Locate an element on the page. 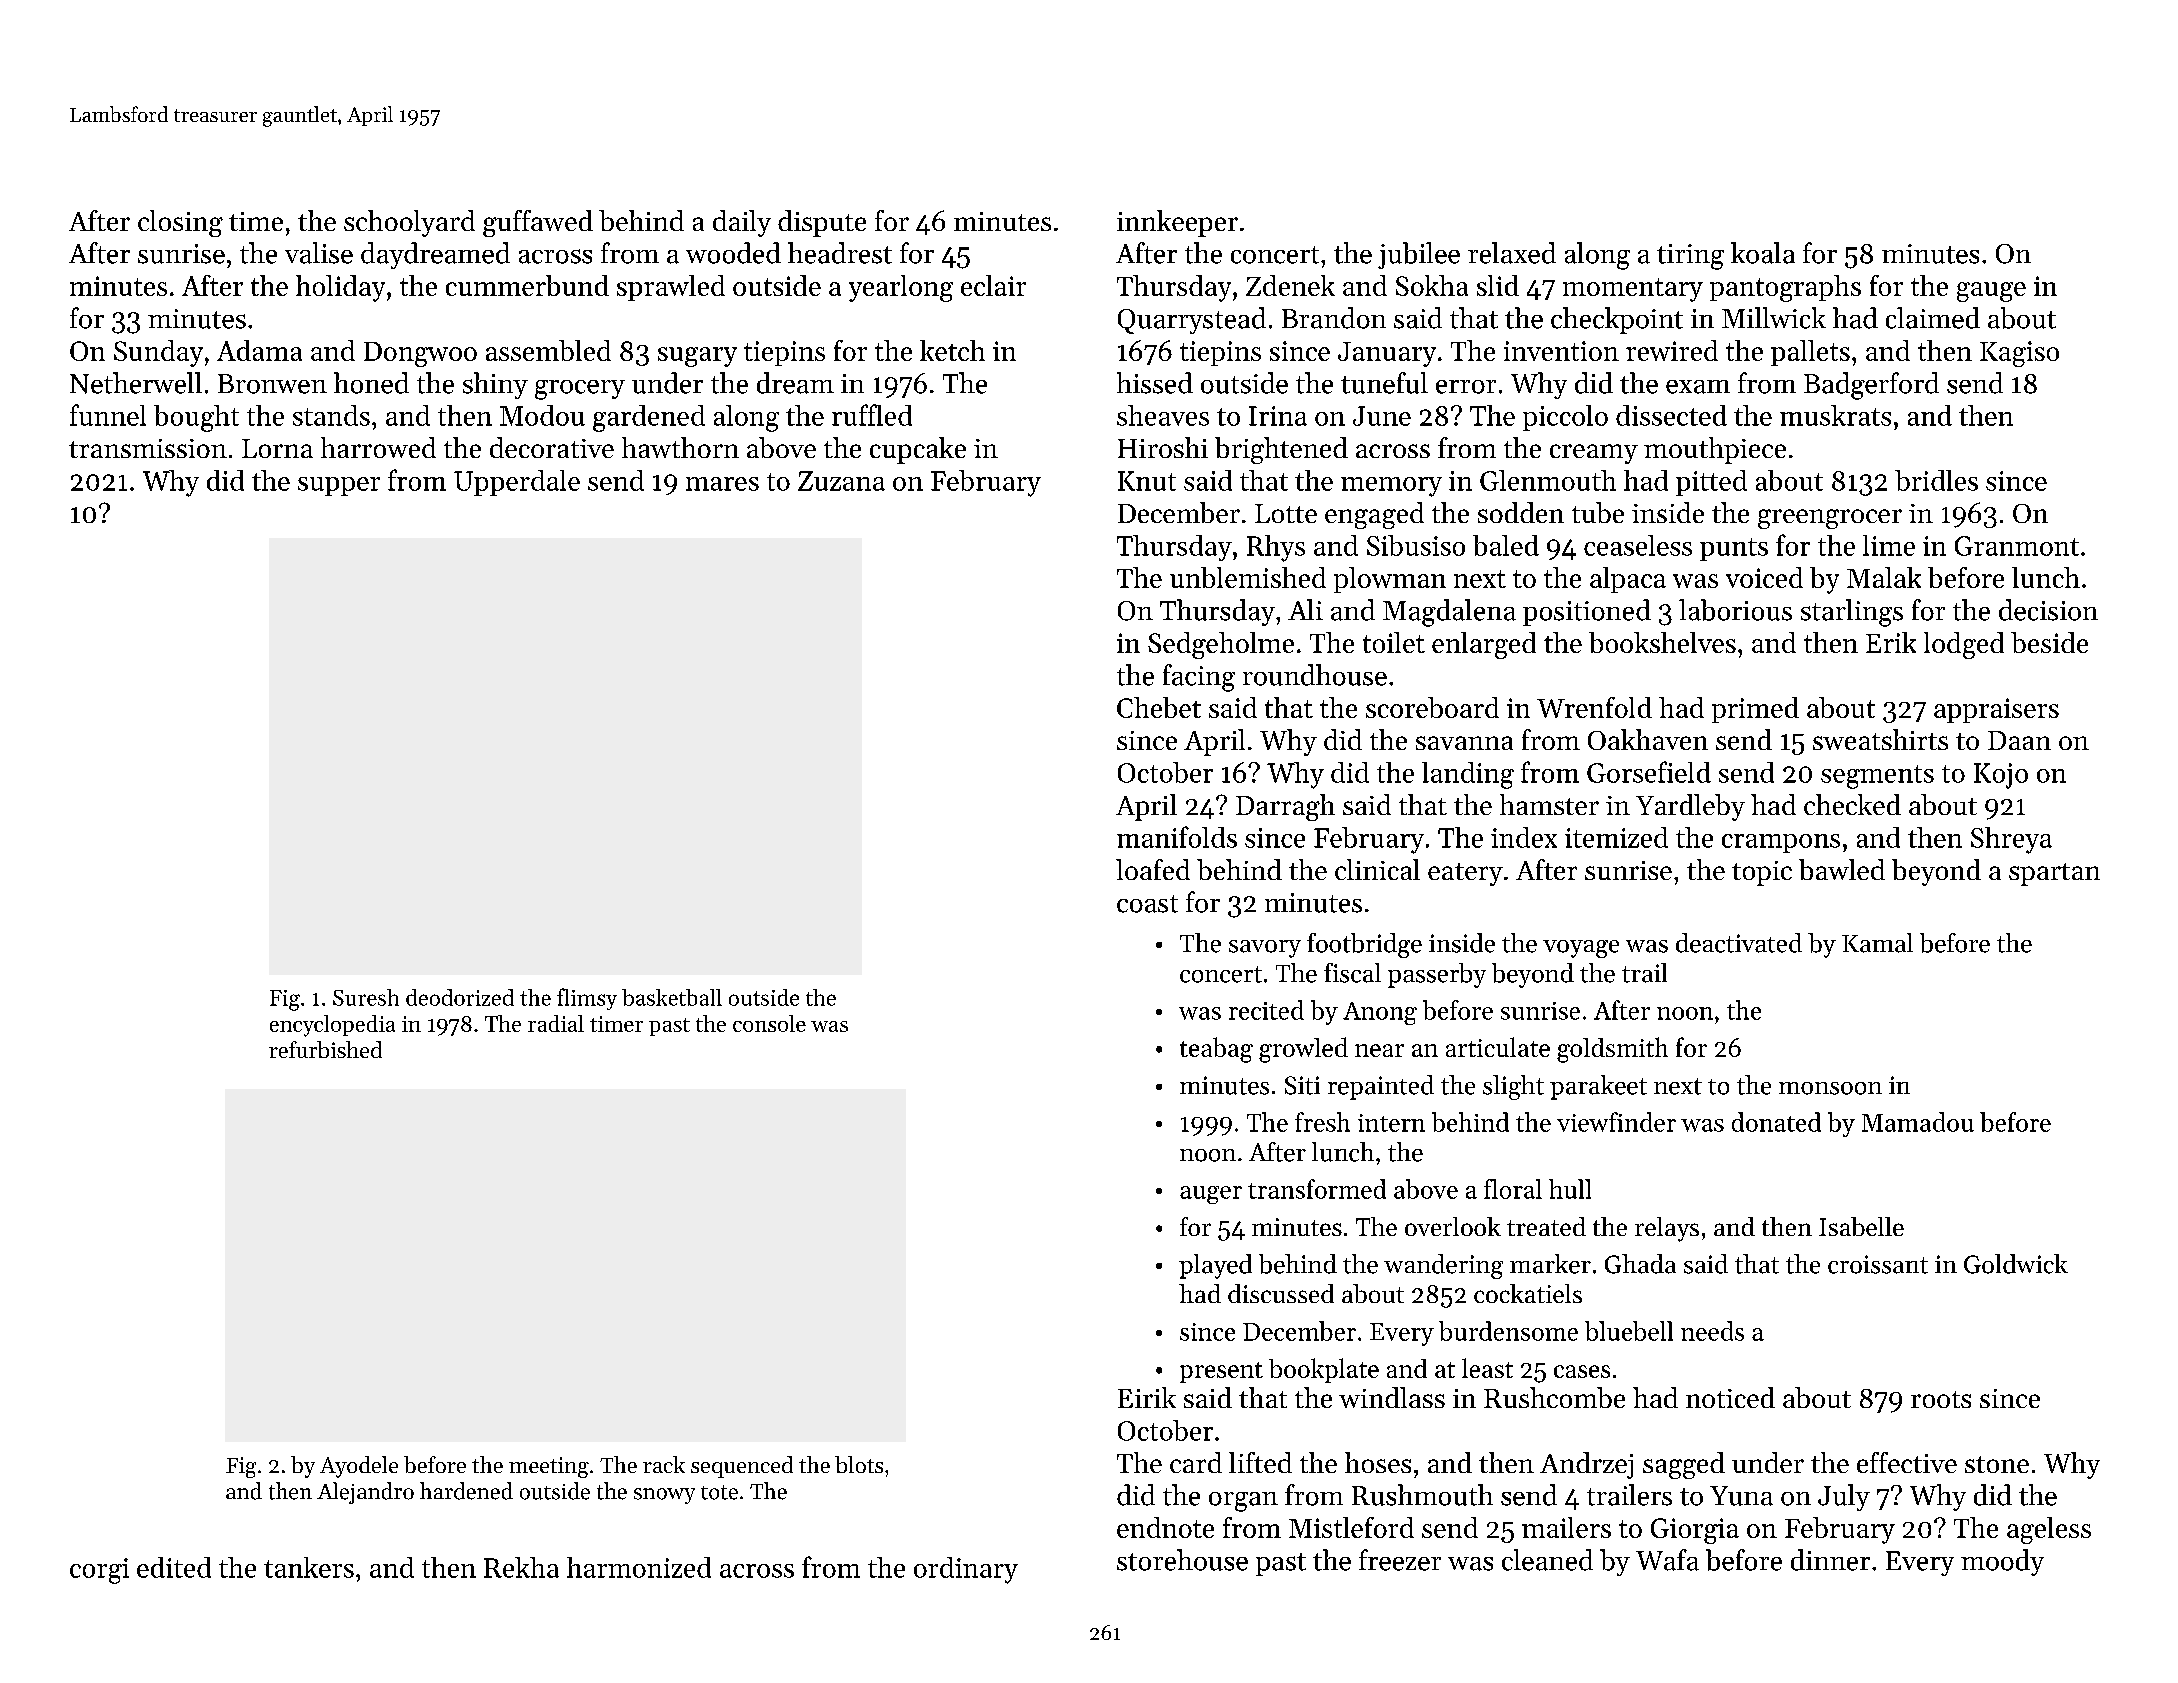 The height and width of the page is (1683, 2178). moody is located at coordinates (2002, 1562).
